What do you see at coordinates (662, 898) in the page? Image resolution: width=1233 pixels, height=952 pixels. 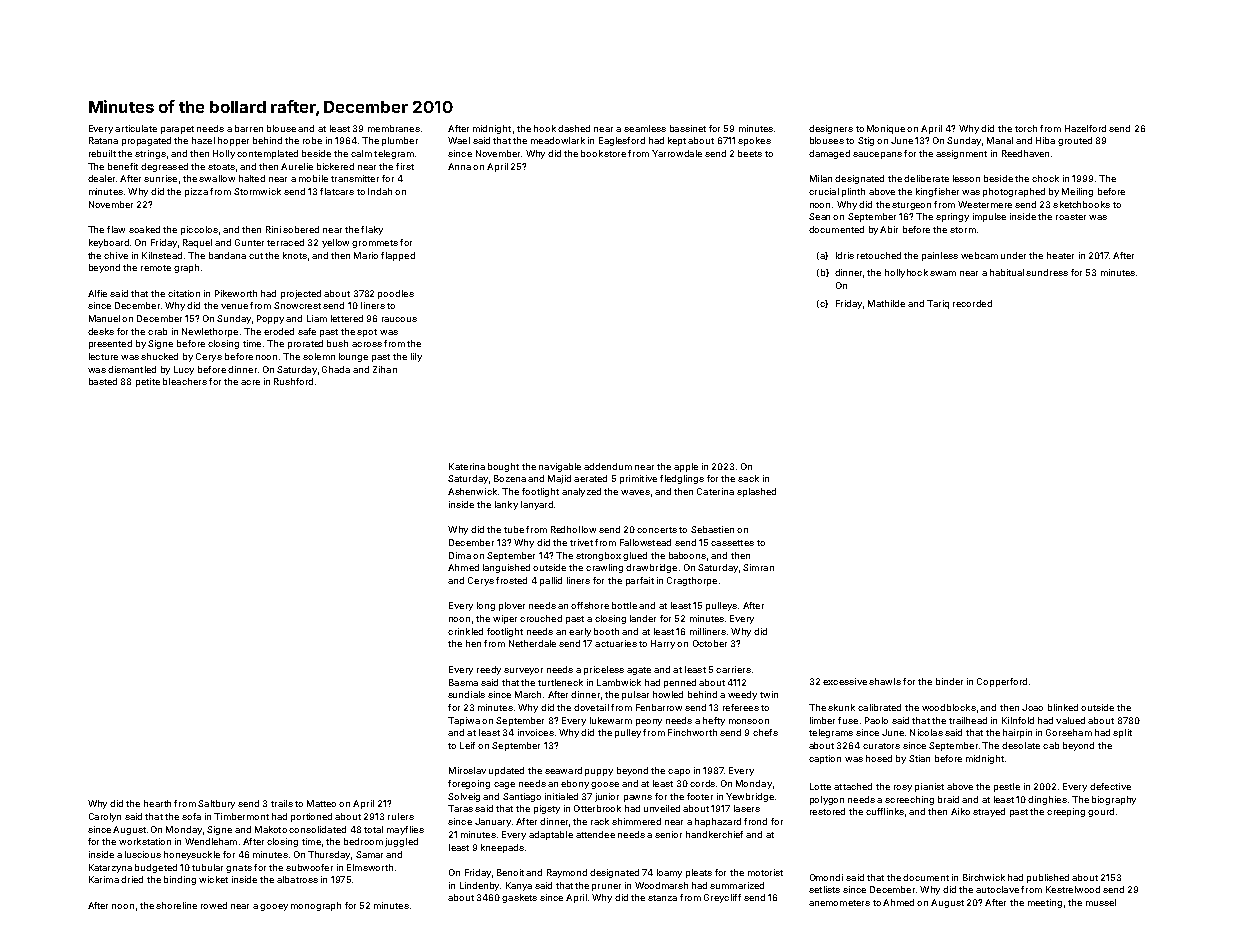 I see `stanza` at bounding box center [662, 898].
